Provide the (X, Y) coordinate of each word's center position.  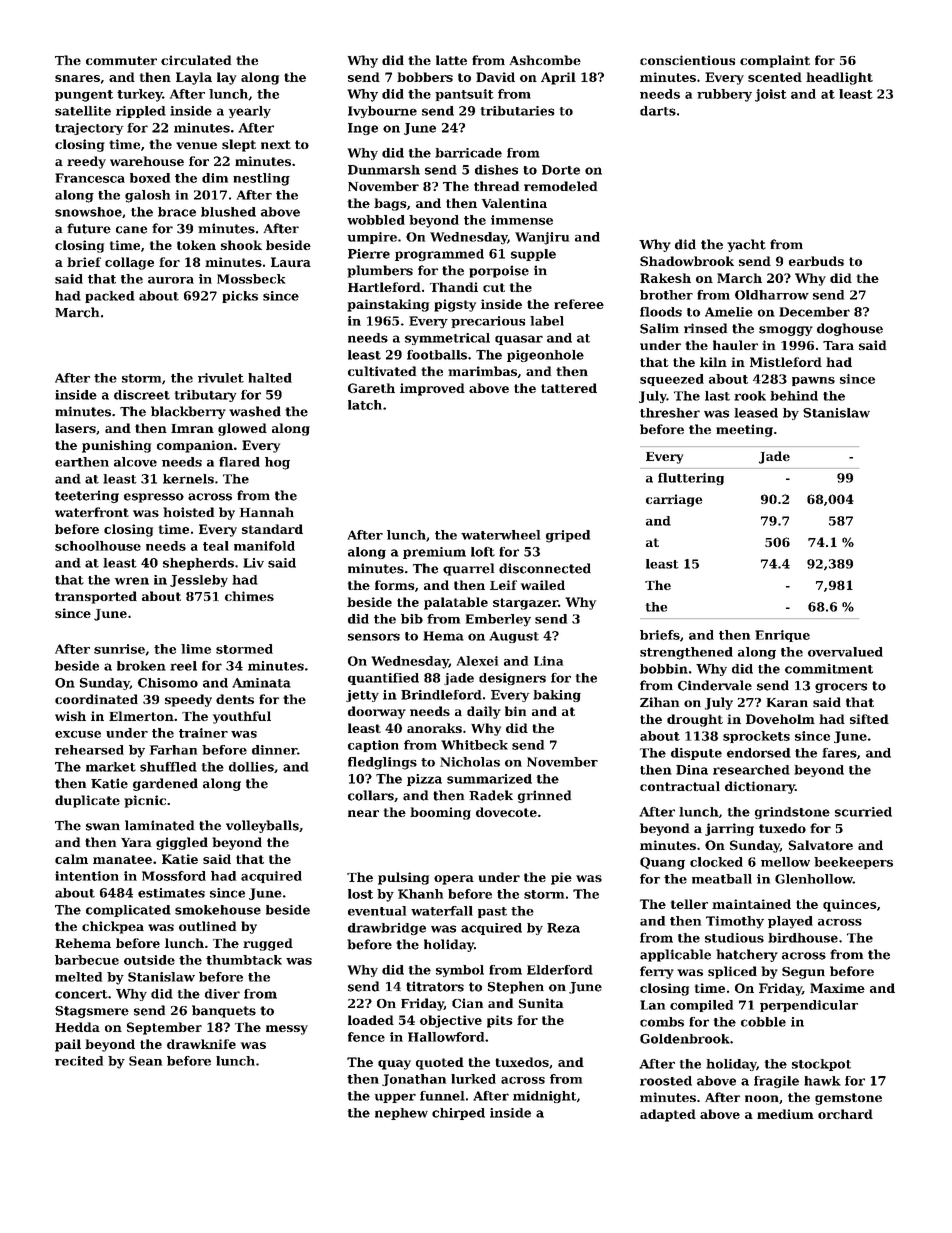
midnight (545, 1097)
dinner (274, 750)
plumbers (380, 271)
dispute (696, 754)
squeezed (672, 380)
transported (96, 597)
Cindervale (715, 685)
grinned (544, 796)
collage (129, 263)
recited (79, 1061)
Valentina (514, 203)
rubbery (724, 95)
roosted (666, 1081)
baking (557, 696)
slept (239, 145)
